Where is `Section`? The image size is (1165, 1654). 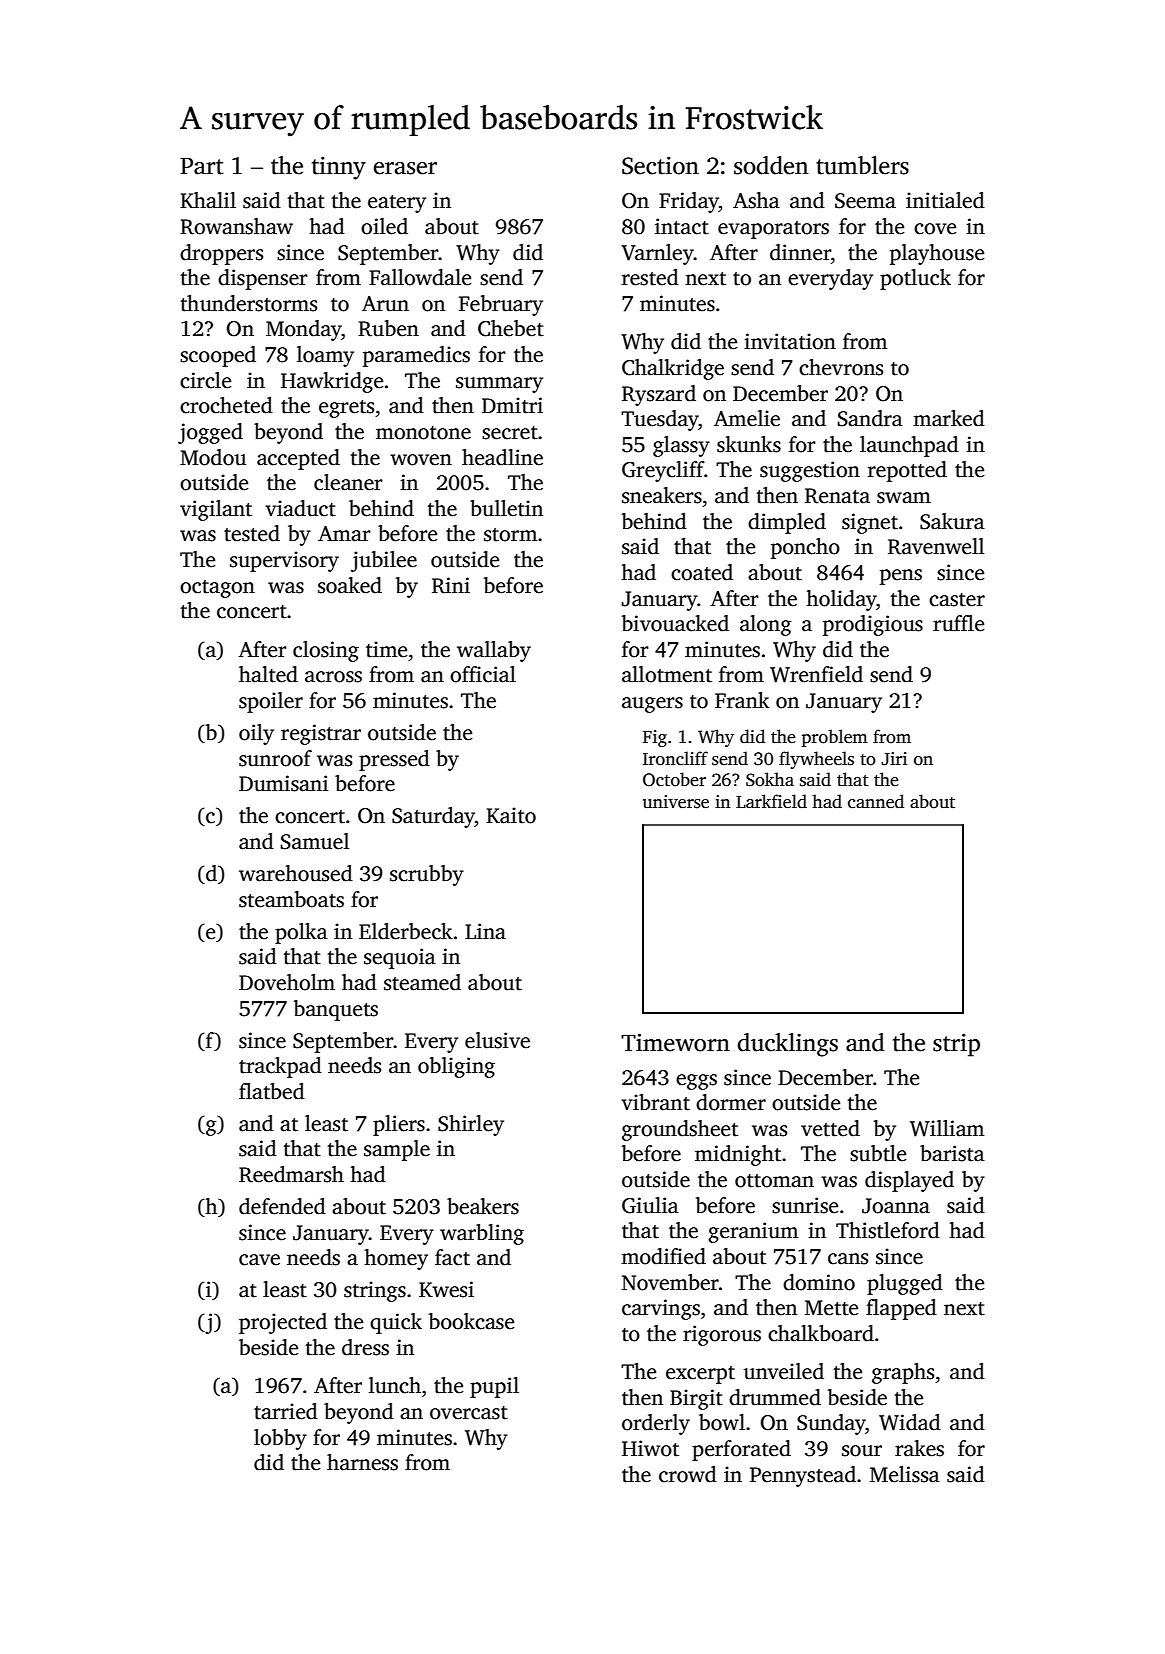
Section is located at coordinates (660, 165).
